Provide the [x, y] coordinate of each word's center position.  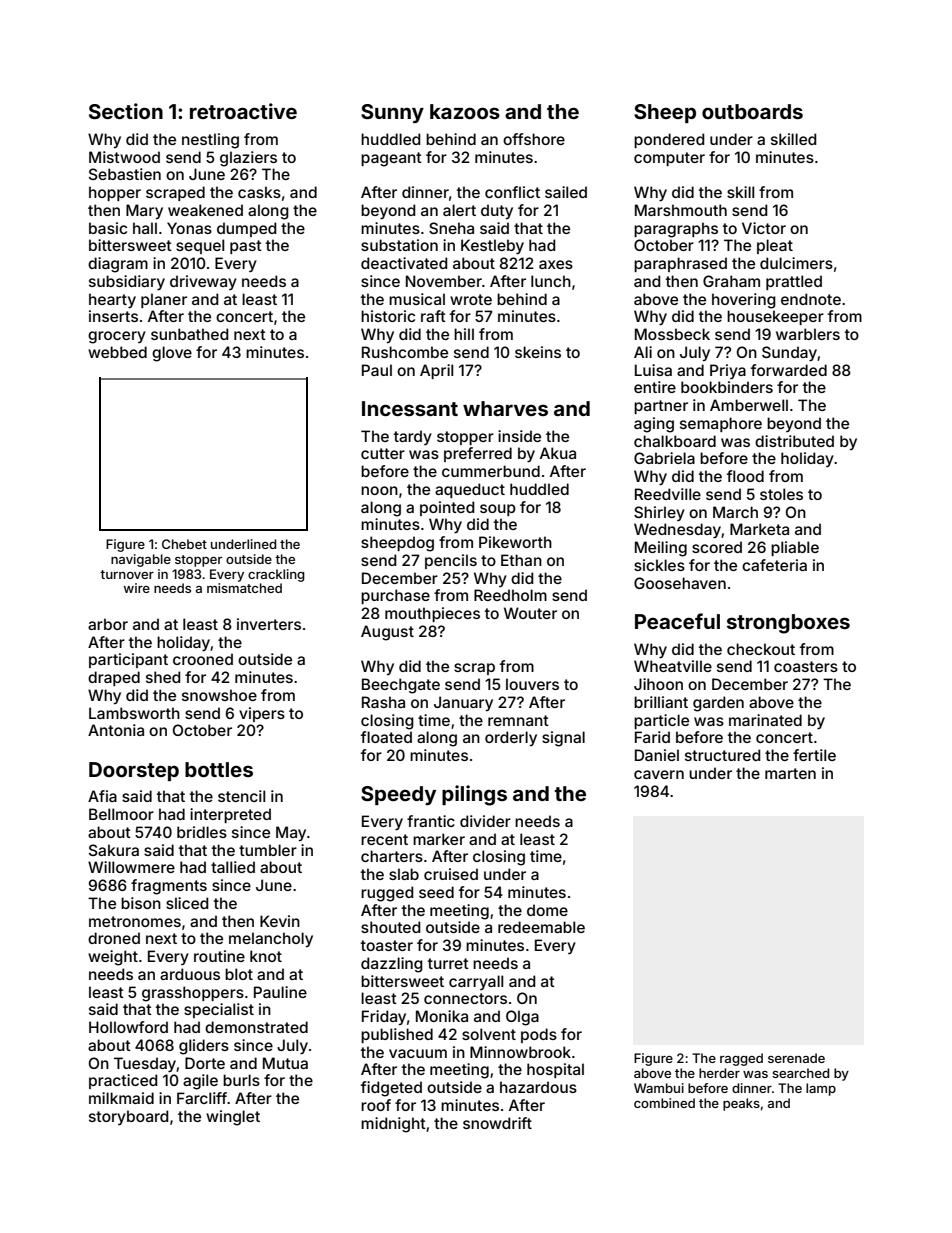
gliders [204, 1047]
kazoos [465, 111]
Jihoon [658, 684]
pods [539, 1035]
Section [126, 111]
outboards [752, 111]
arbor [108, 624]
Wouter [530, 613]
